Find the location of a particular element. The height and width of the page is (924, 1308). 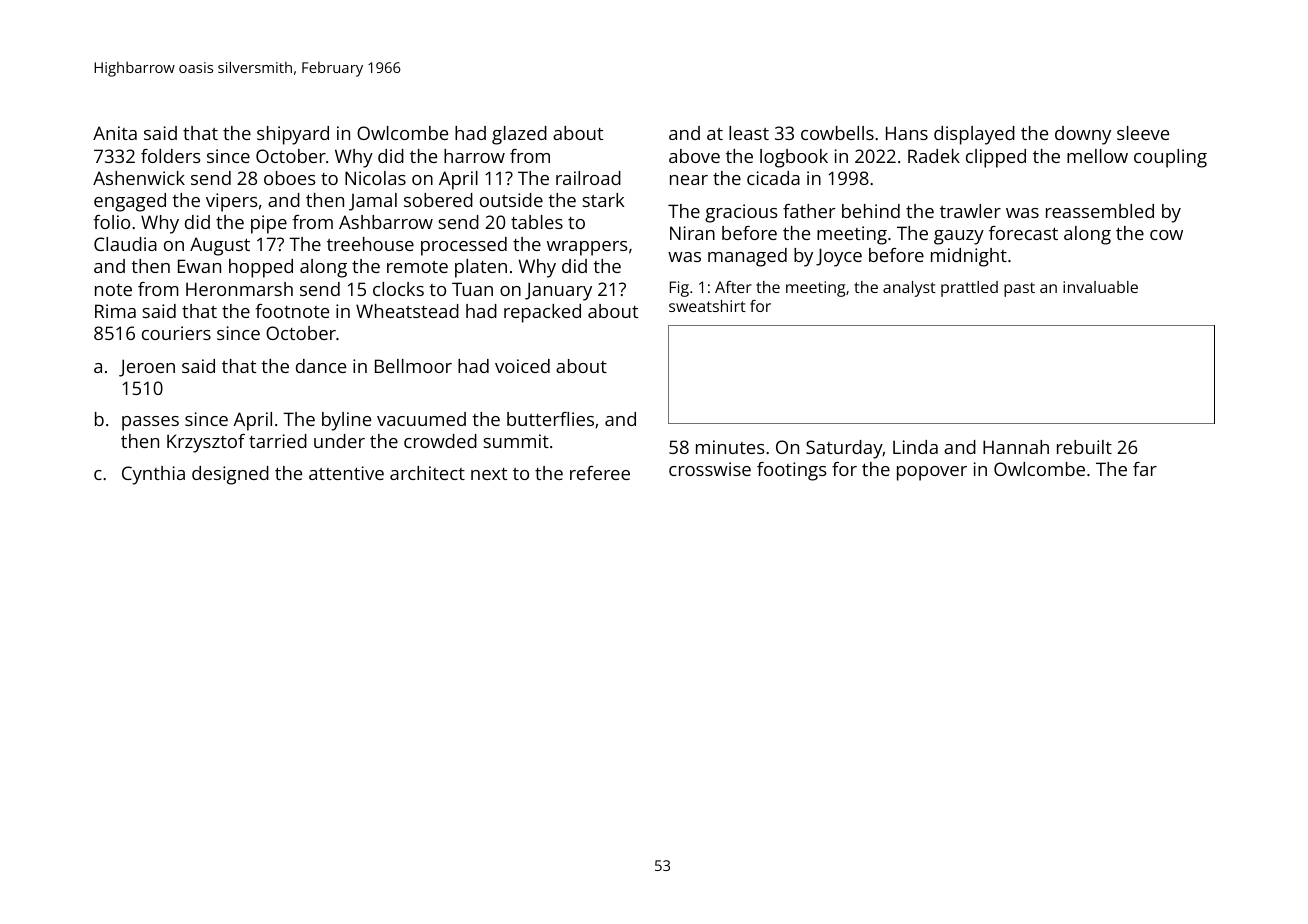

gauzy is located at coordinates (959, 237).
